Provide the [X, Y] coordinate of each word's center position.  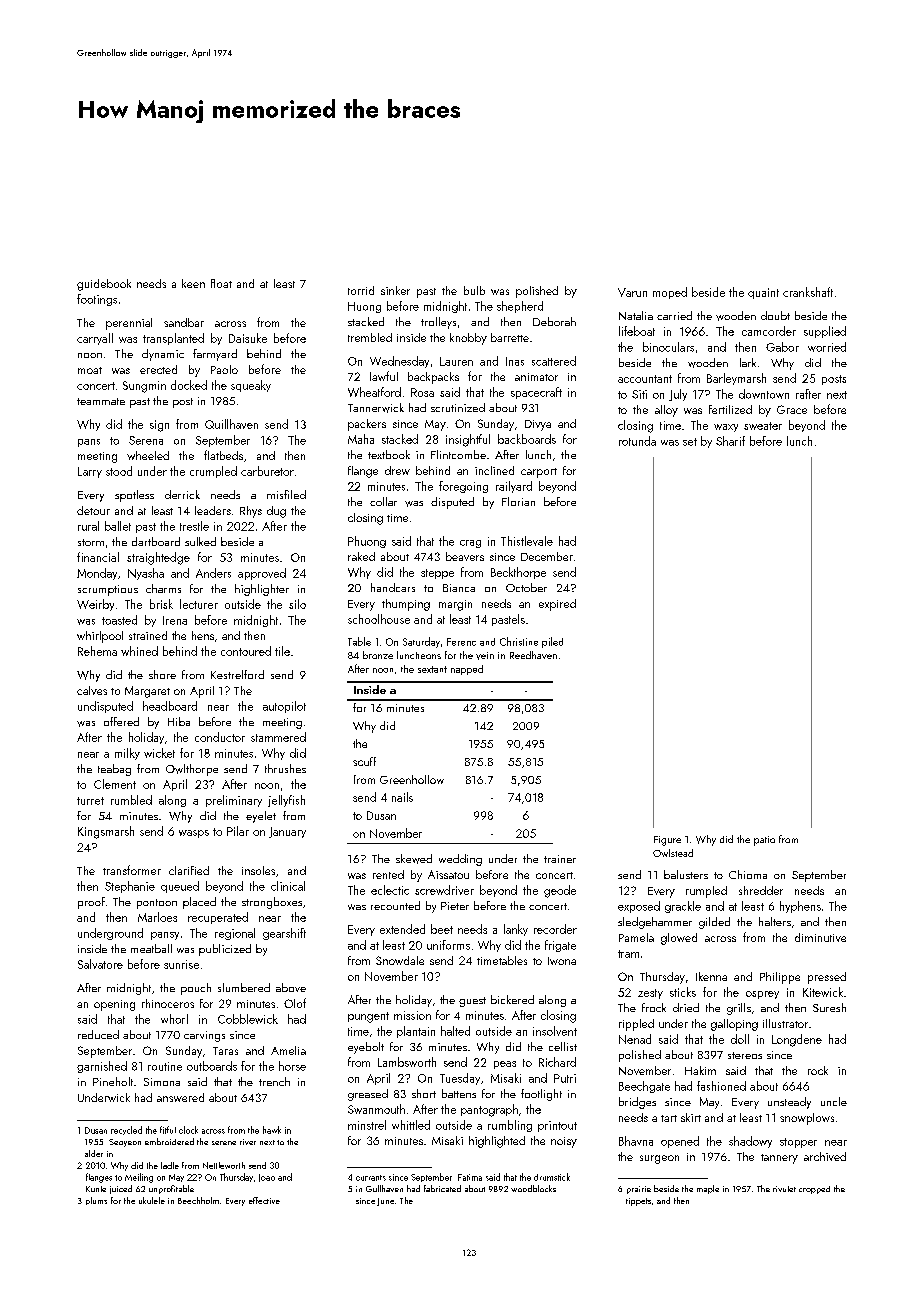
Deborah [554, 321]
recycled [126, 1130]
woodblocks [533, 1188]
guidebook [104, 285]
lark [748, 362]
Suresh [829, 1007]
